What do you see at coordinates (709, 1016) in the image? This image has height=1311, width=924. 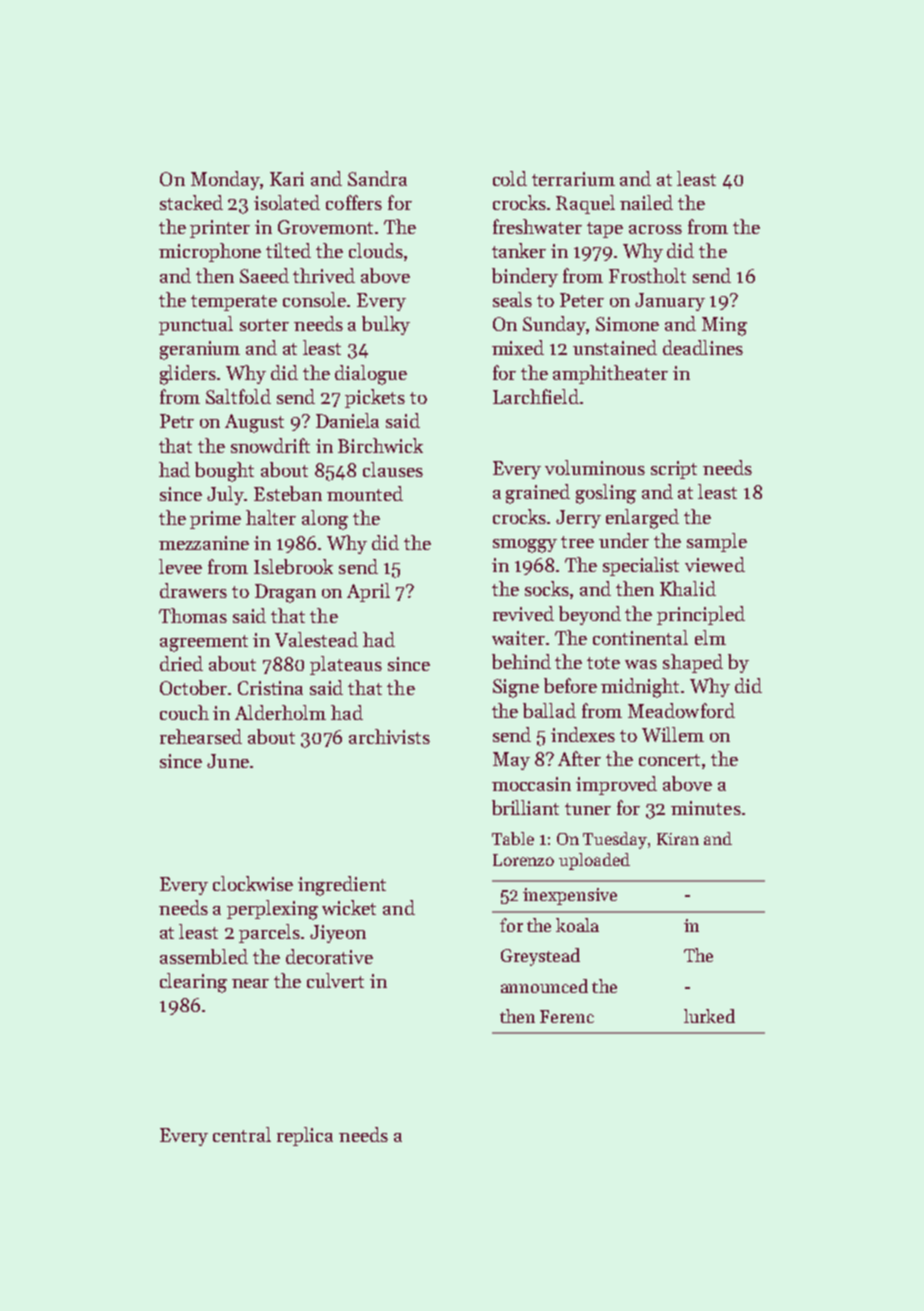 I see `lurked` at bounding box center [709, 1016].
